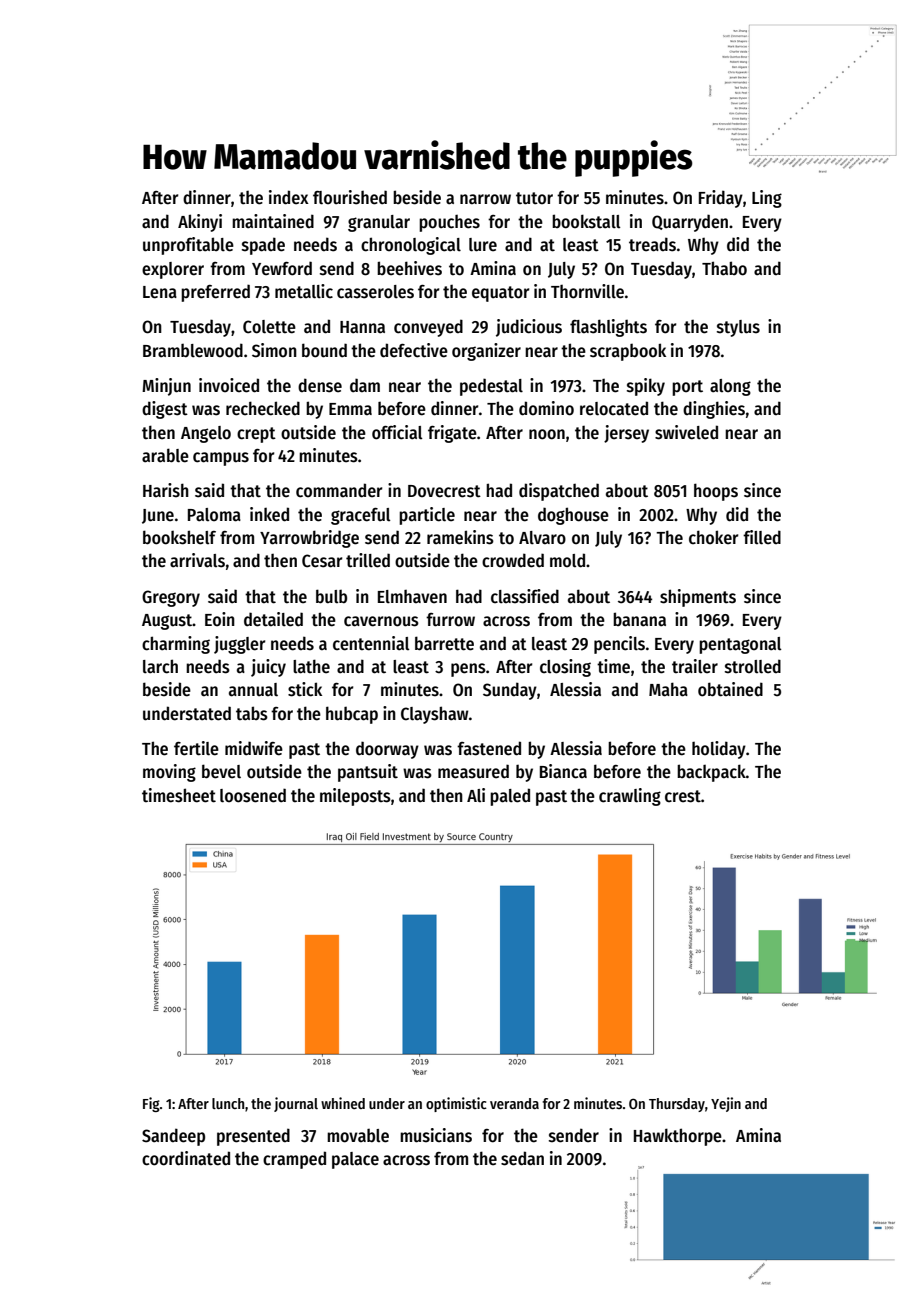 The image size is (924, 1311). What do you see at coordinates (716, 492) in the document?
I see `hoops` at bounding box center [716, 492].
